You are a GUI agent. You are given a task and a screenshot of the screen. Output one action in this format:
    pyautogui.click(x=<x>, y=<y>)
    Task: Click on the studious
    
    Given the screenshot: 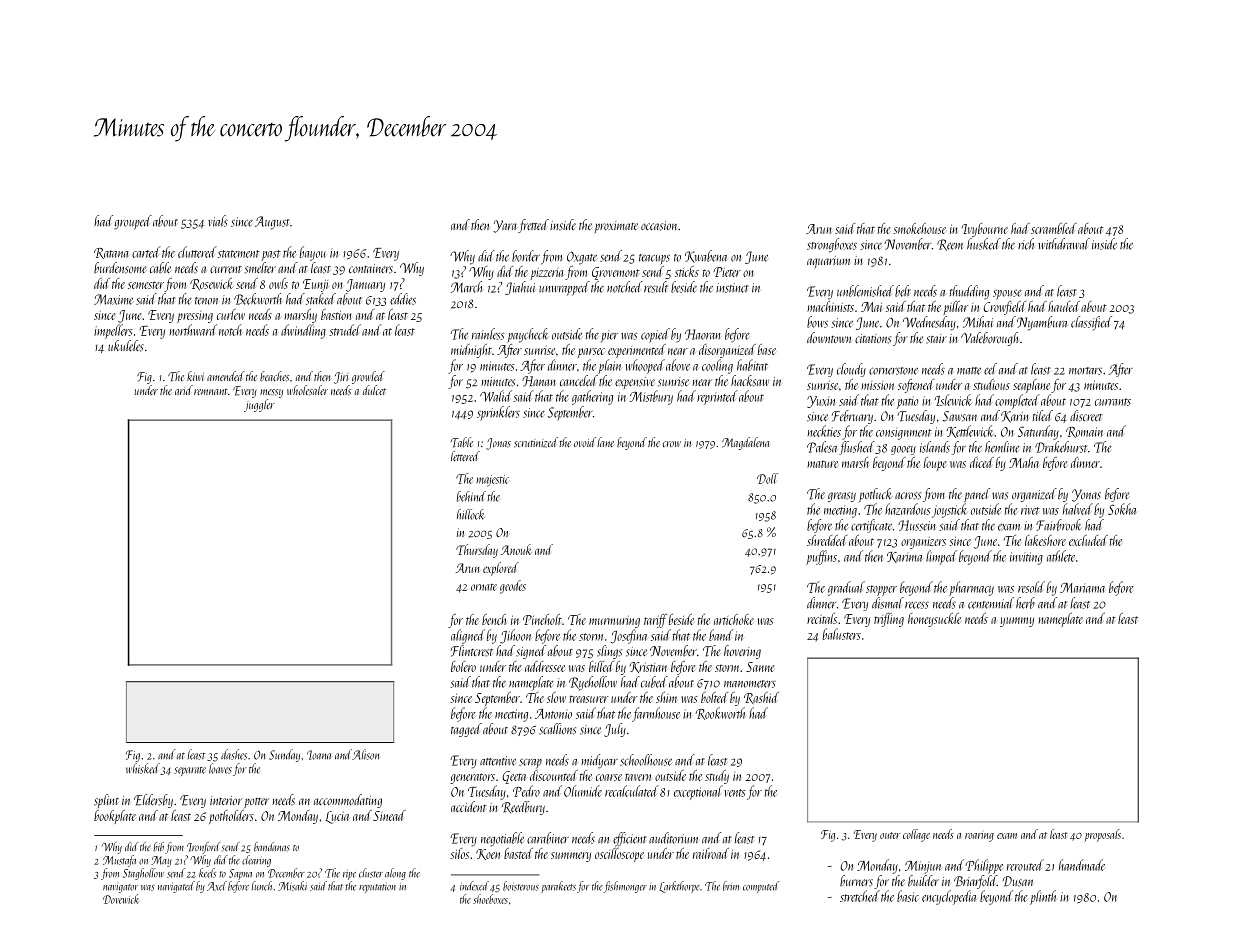 What is the action you would take?
    pyautogui.click(x=991, y=384)
